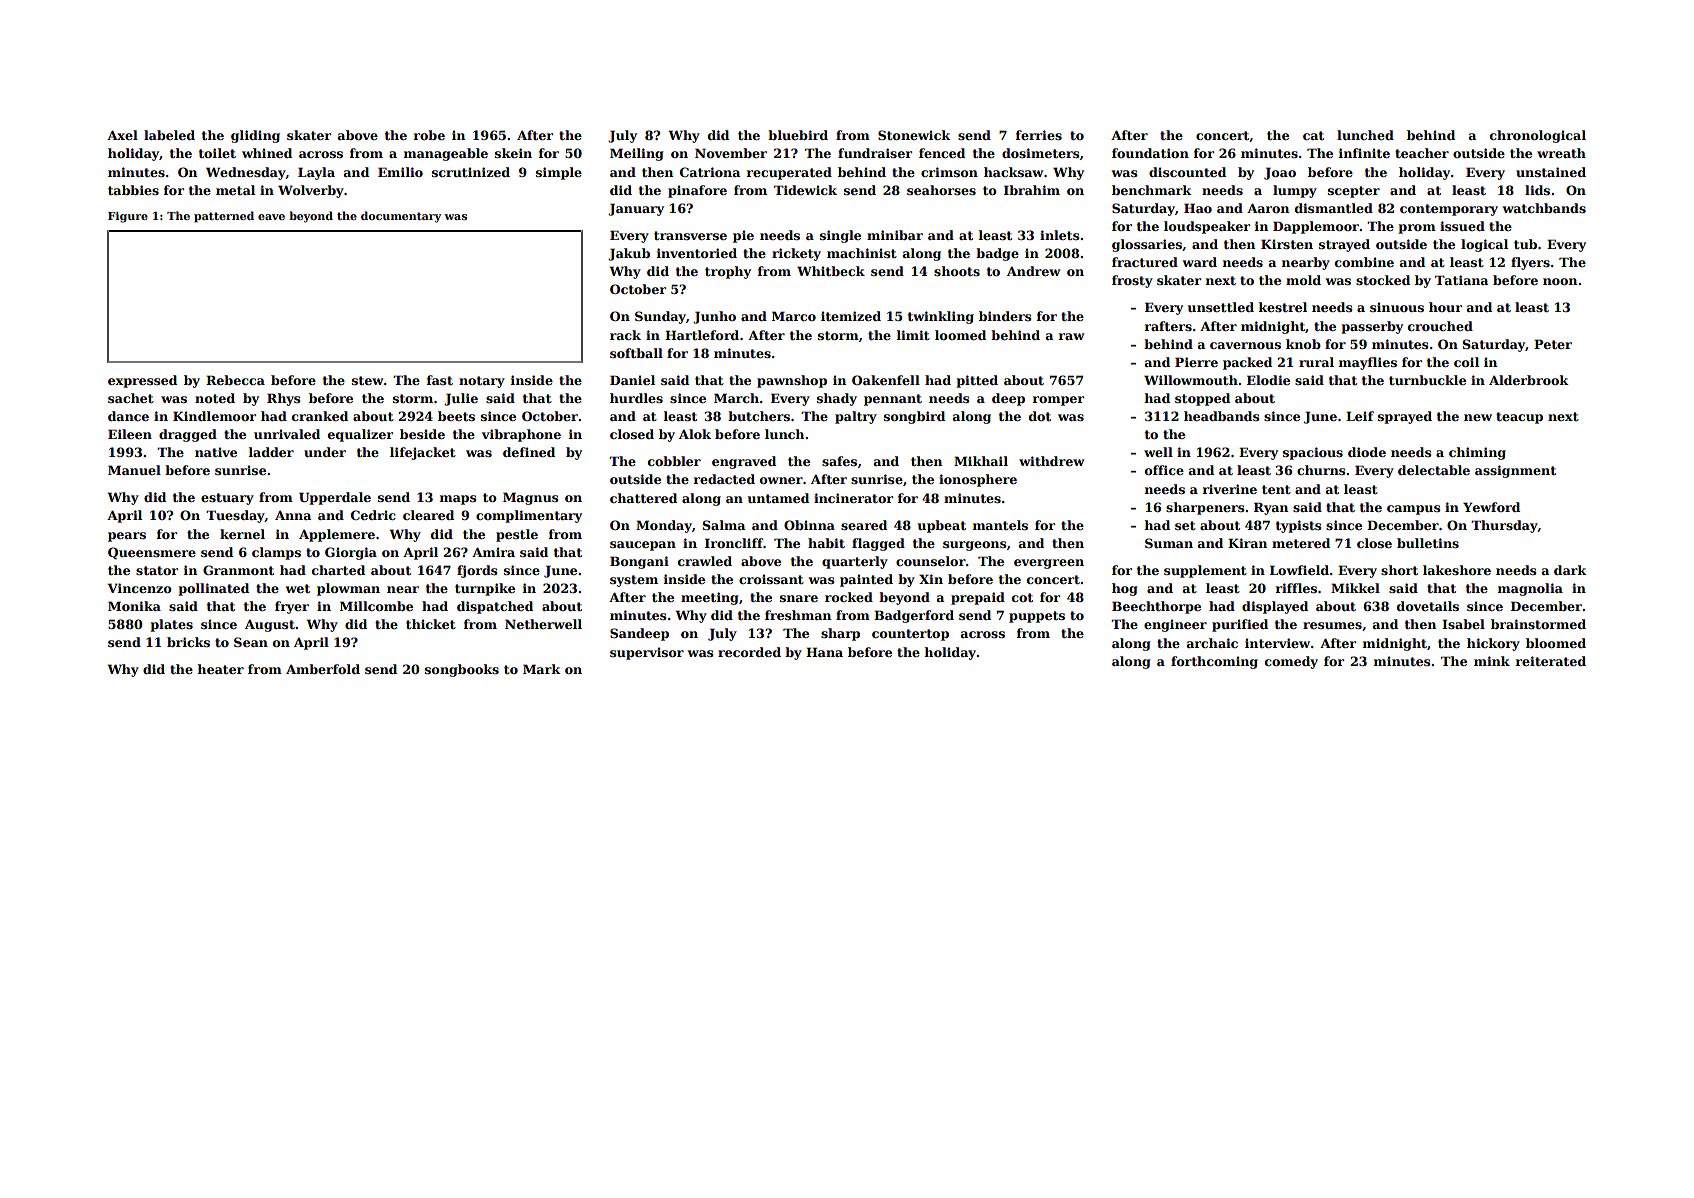  Describe the element at coordinates (643, 498) in the screenshot. I see `chattered` at that location.
